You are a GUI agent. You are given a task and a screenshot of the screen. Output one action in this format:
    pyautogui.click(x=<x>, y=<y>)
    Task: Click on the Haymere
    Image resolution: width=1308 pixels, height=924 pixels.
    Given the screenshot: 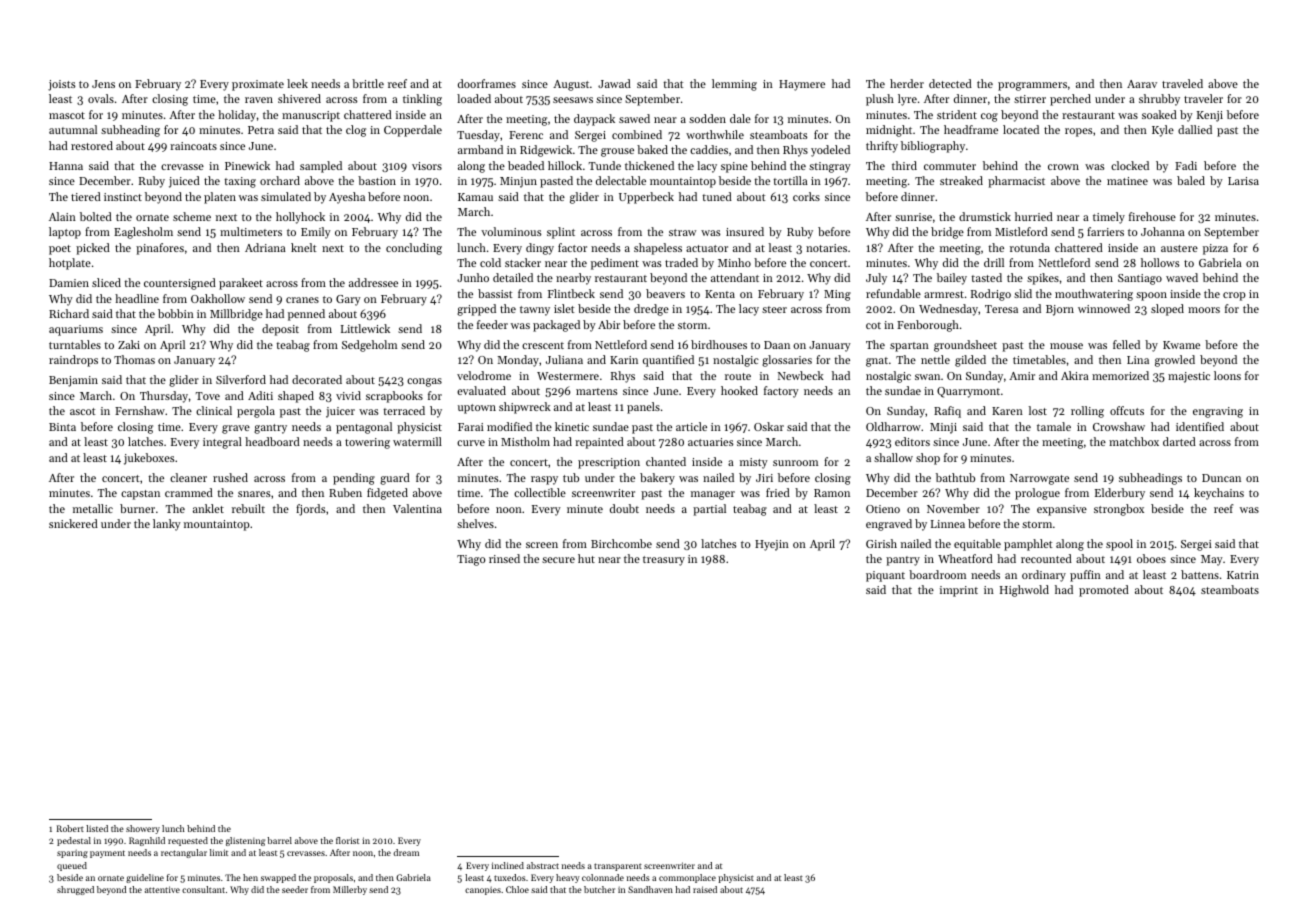 What is the action you would take?
    pyautogui.click(x=802, y=85)
